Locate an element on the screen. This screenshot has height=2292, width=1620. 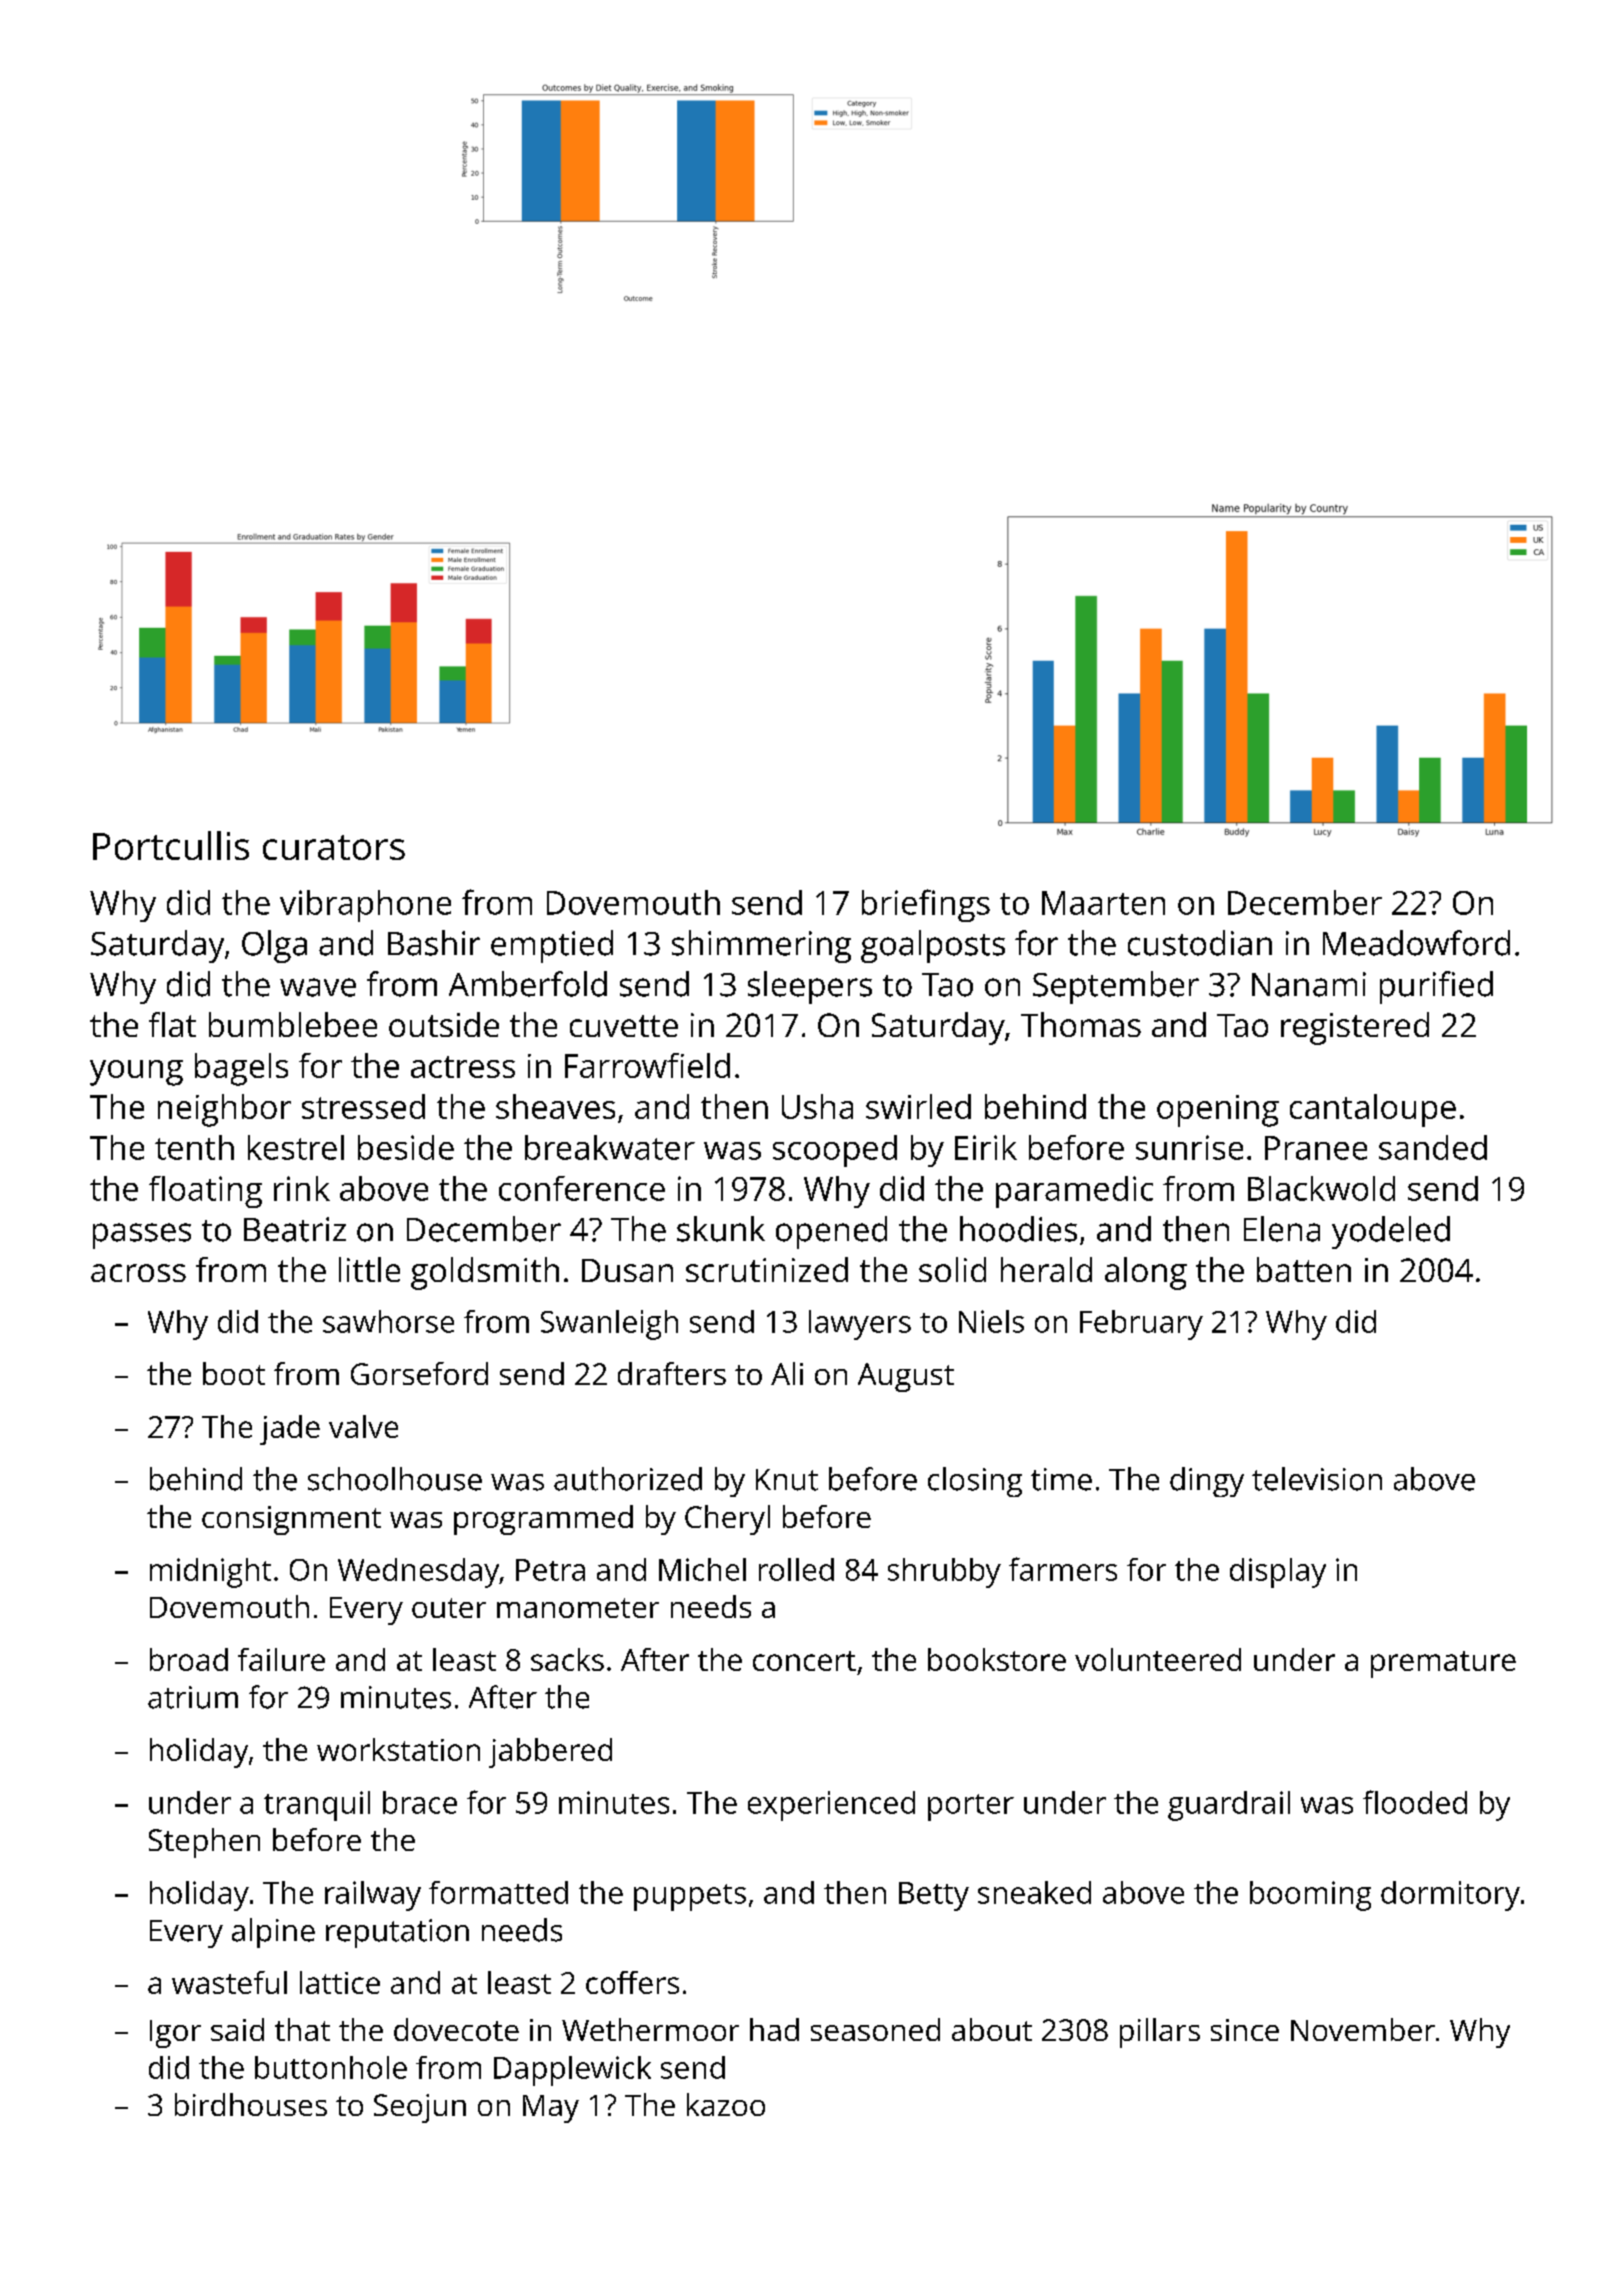
emptied is located at coordinates (552, 946).
